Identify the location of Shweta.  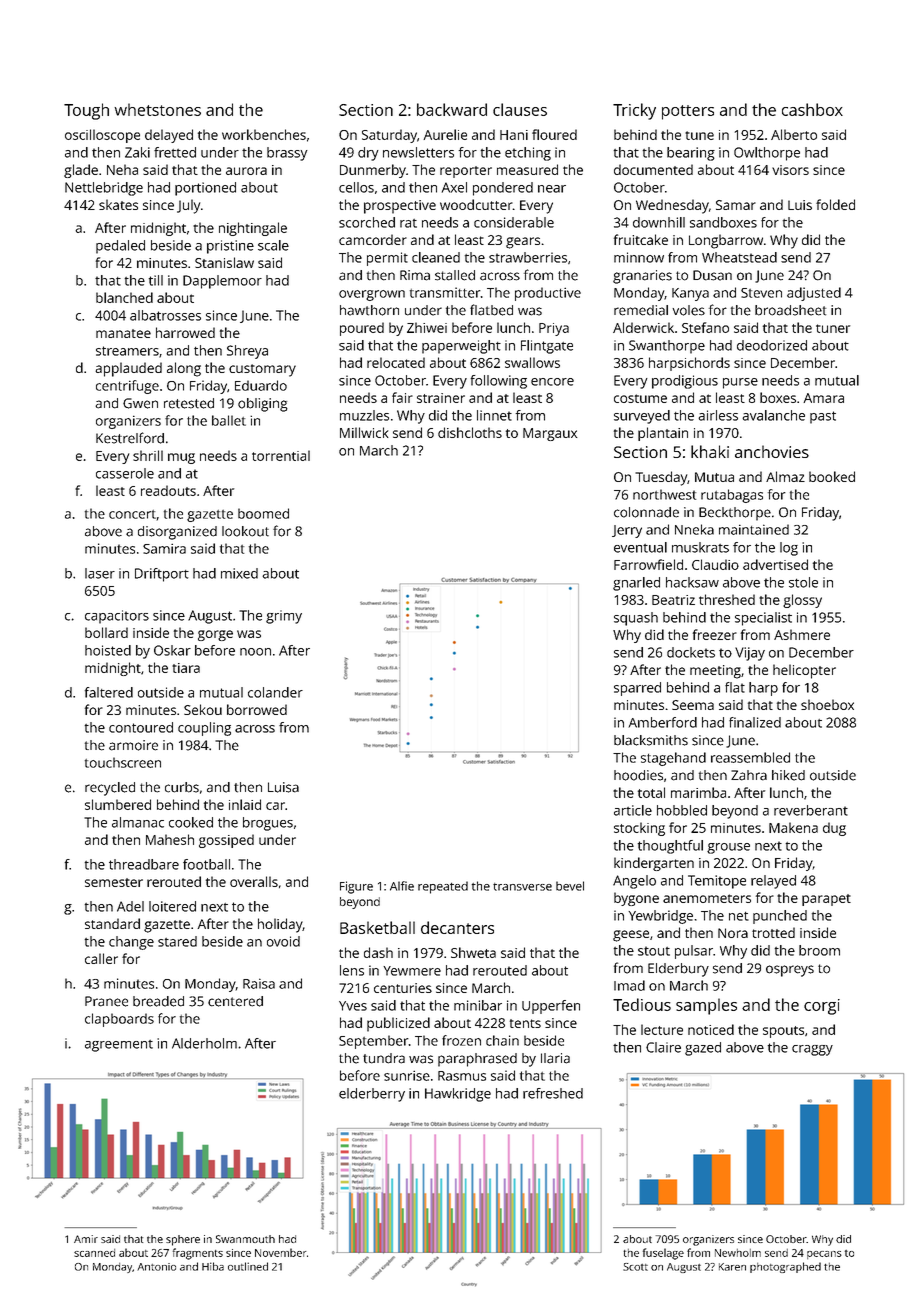
(473, 952).
